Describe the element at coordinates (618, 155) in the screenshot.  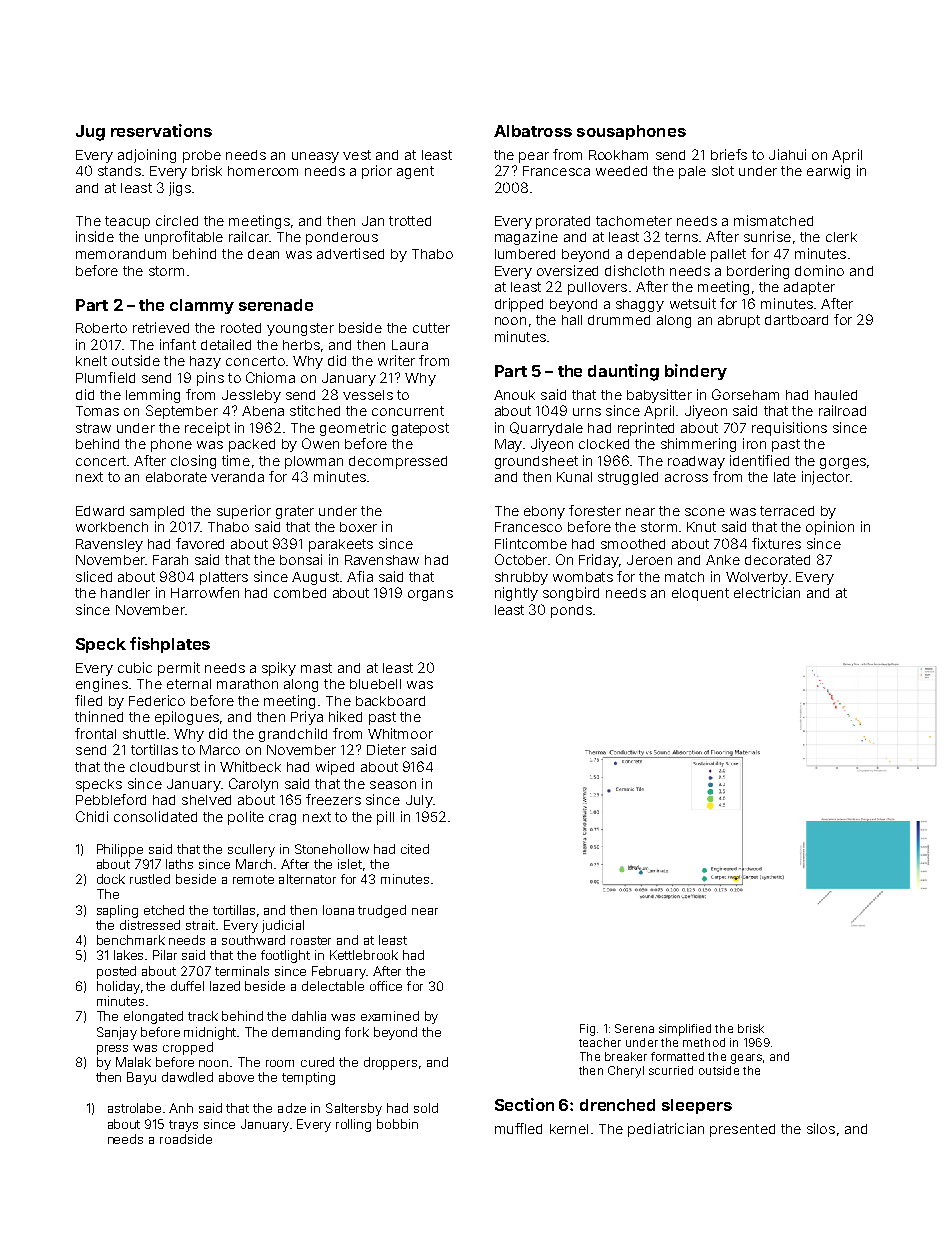
I see `Rookham` at that location.
